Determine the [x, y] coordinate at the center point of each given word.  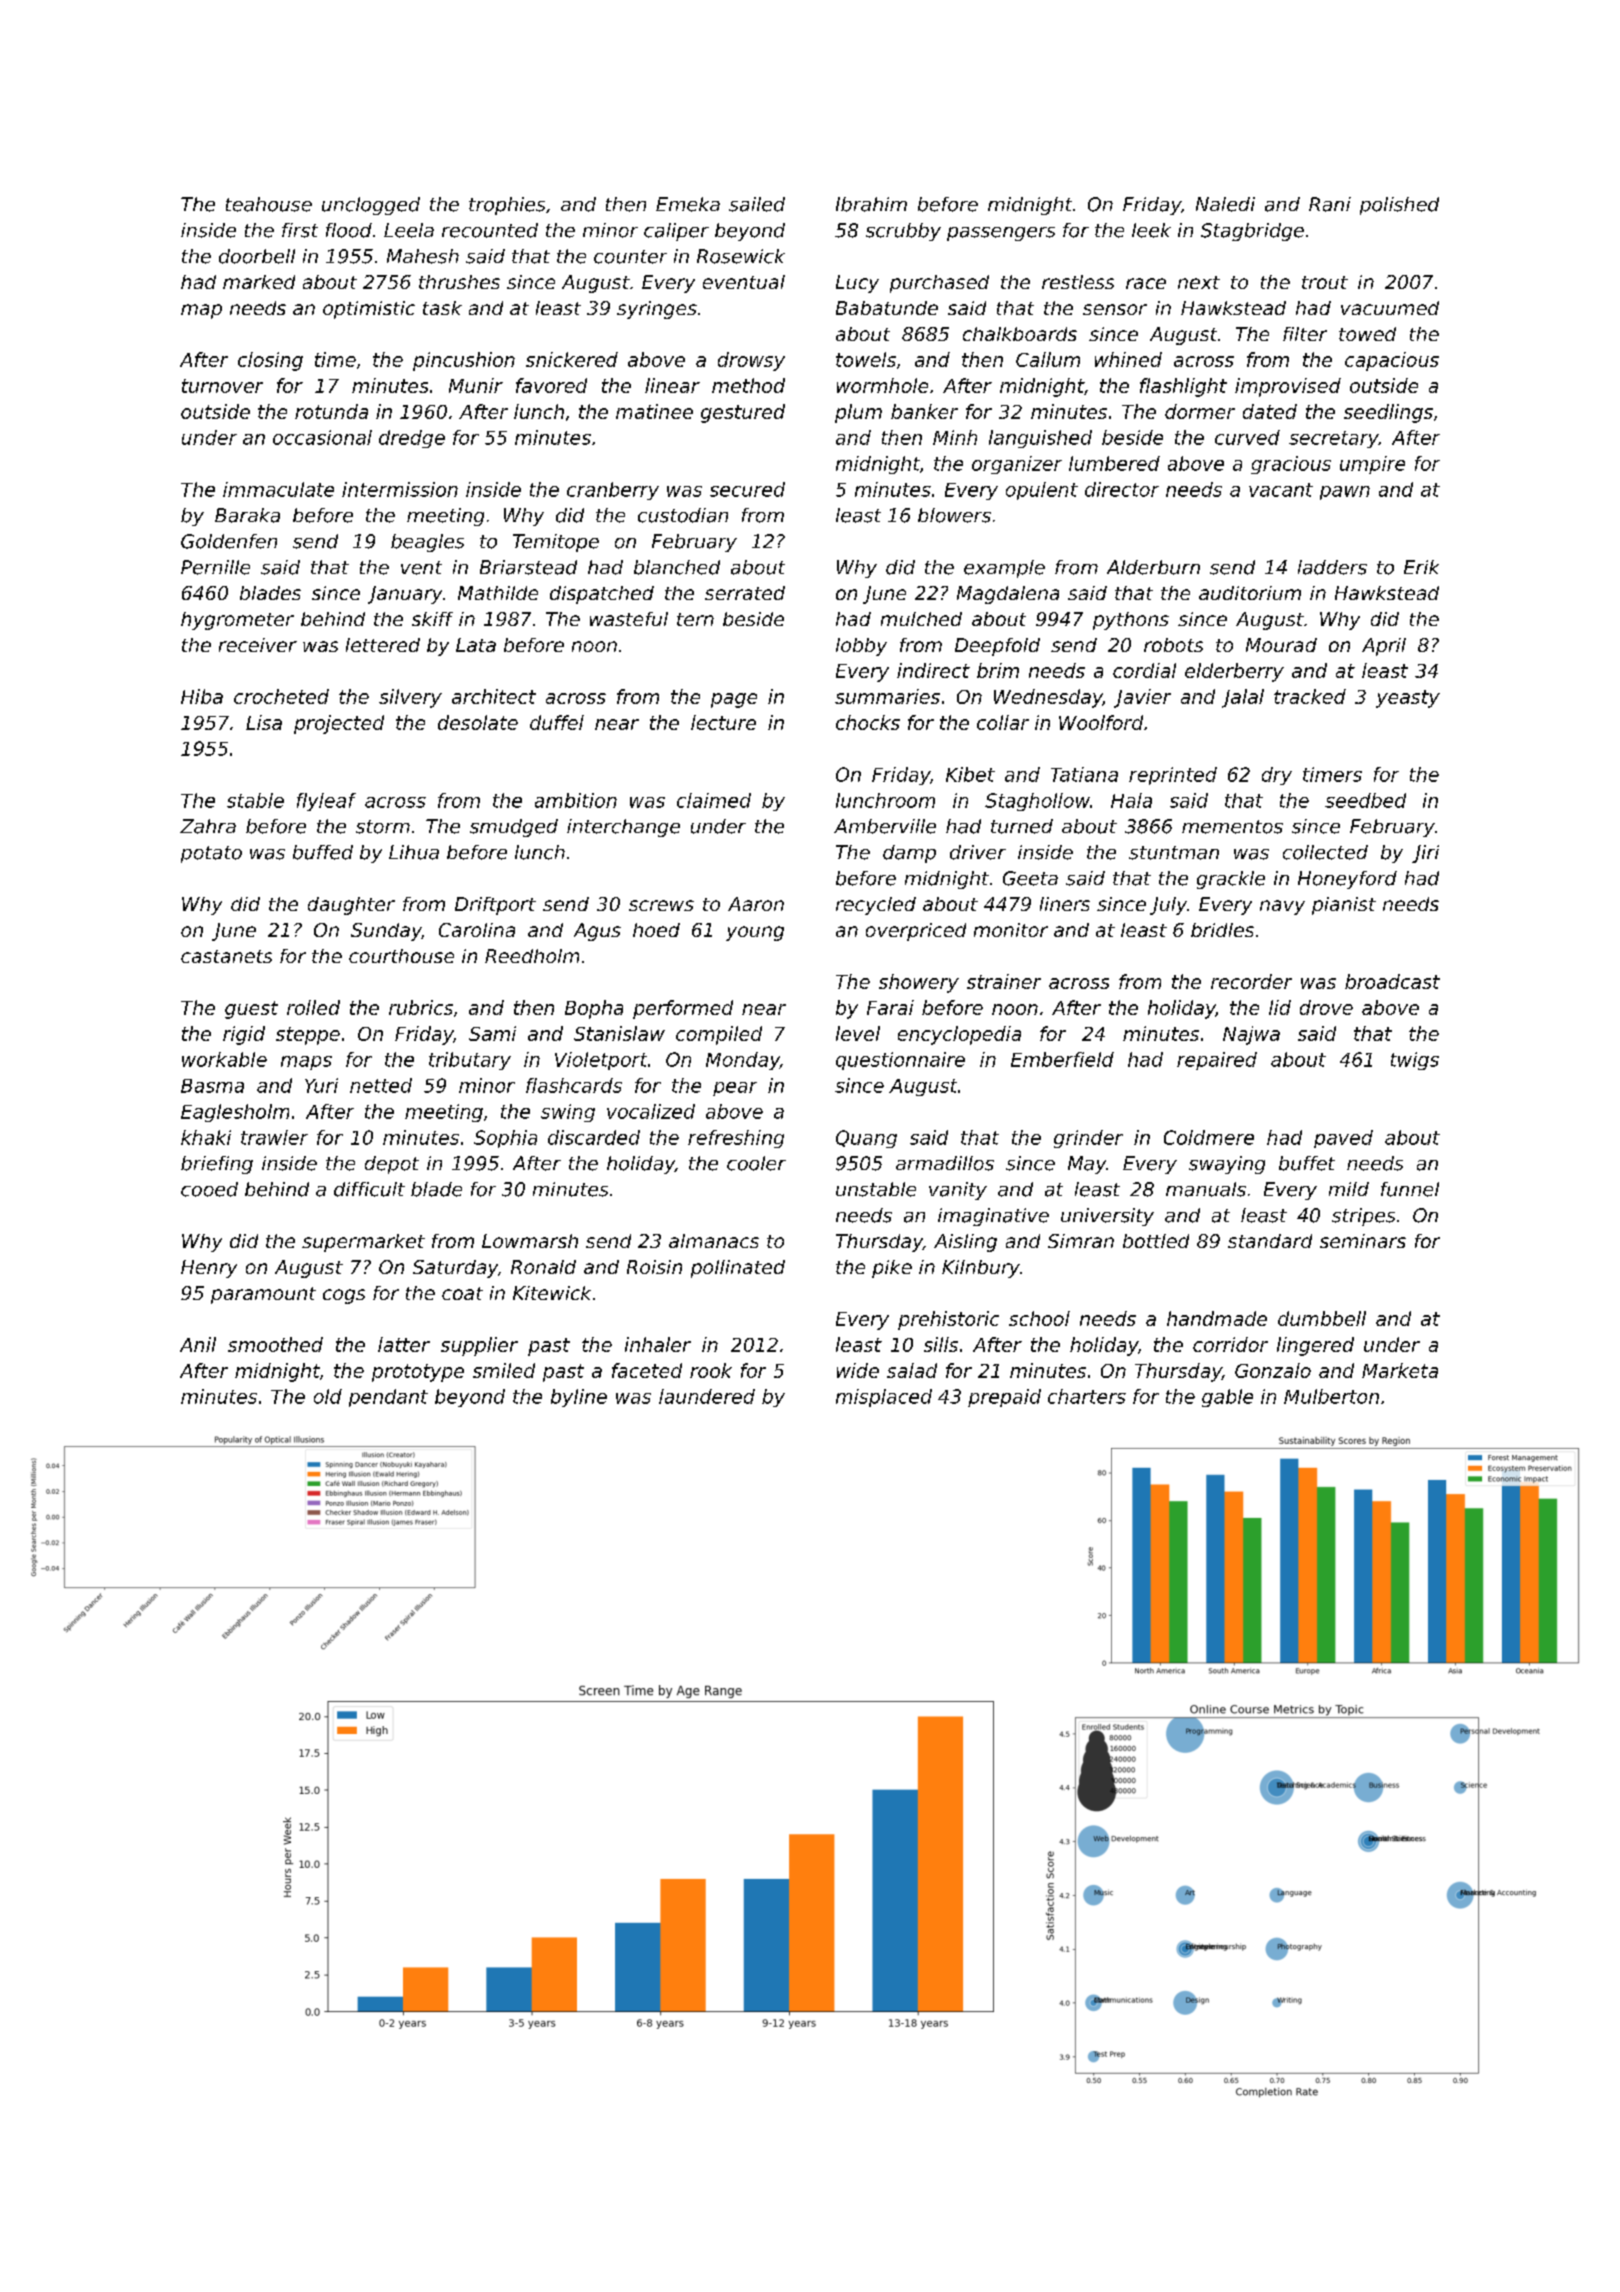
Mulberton [1331, 1396]
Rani [1330, 204]
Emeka [688, 204]
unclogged [371, 206]
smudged [514, 828]
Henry [209, 1269]
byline [579, 1398]
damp [909, 854]
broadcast [1392, 981]
